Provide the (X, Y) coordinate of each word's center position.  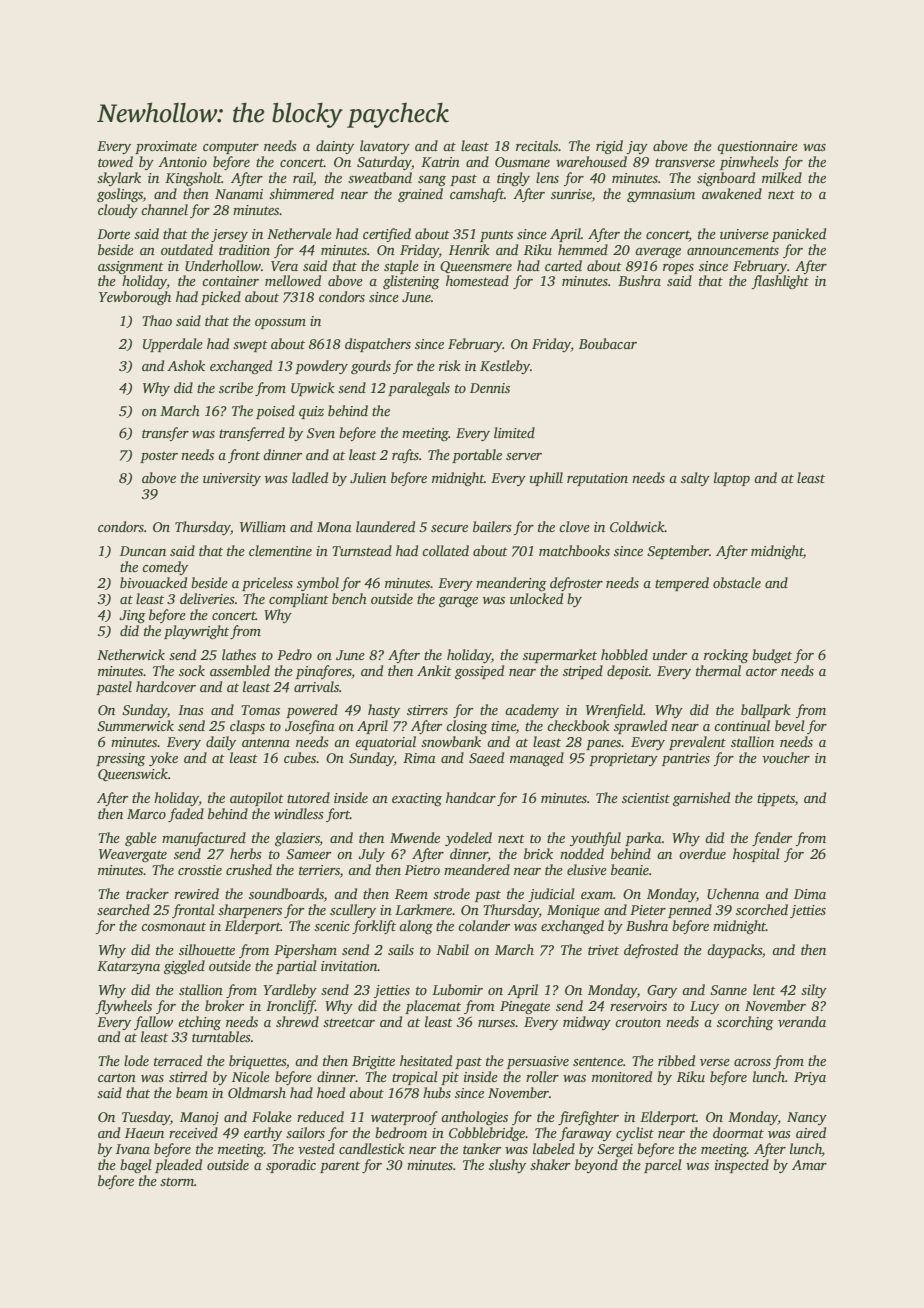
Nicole (251, 1076)
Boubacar (608, 343)
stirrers (427, 710)
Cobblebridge (487, 1134)
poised (275, 412)
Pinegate (525, 1007)
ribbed (676, 1060)
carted (563, 265)
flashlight (780, 282)
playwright (196, 632)
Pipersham (305, 951)
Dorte (113, 234)
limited (514, 432)
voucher (786, 757)
